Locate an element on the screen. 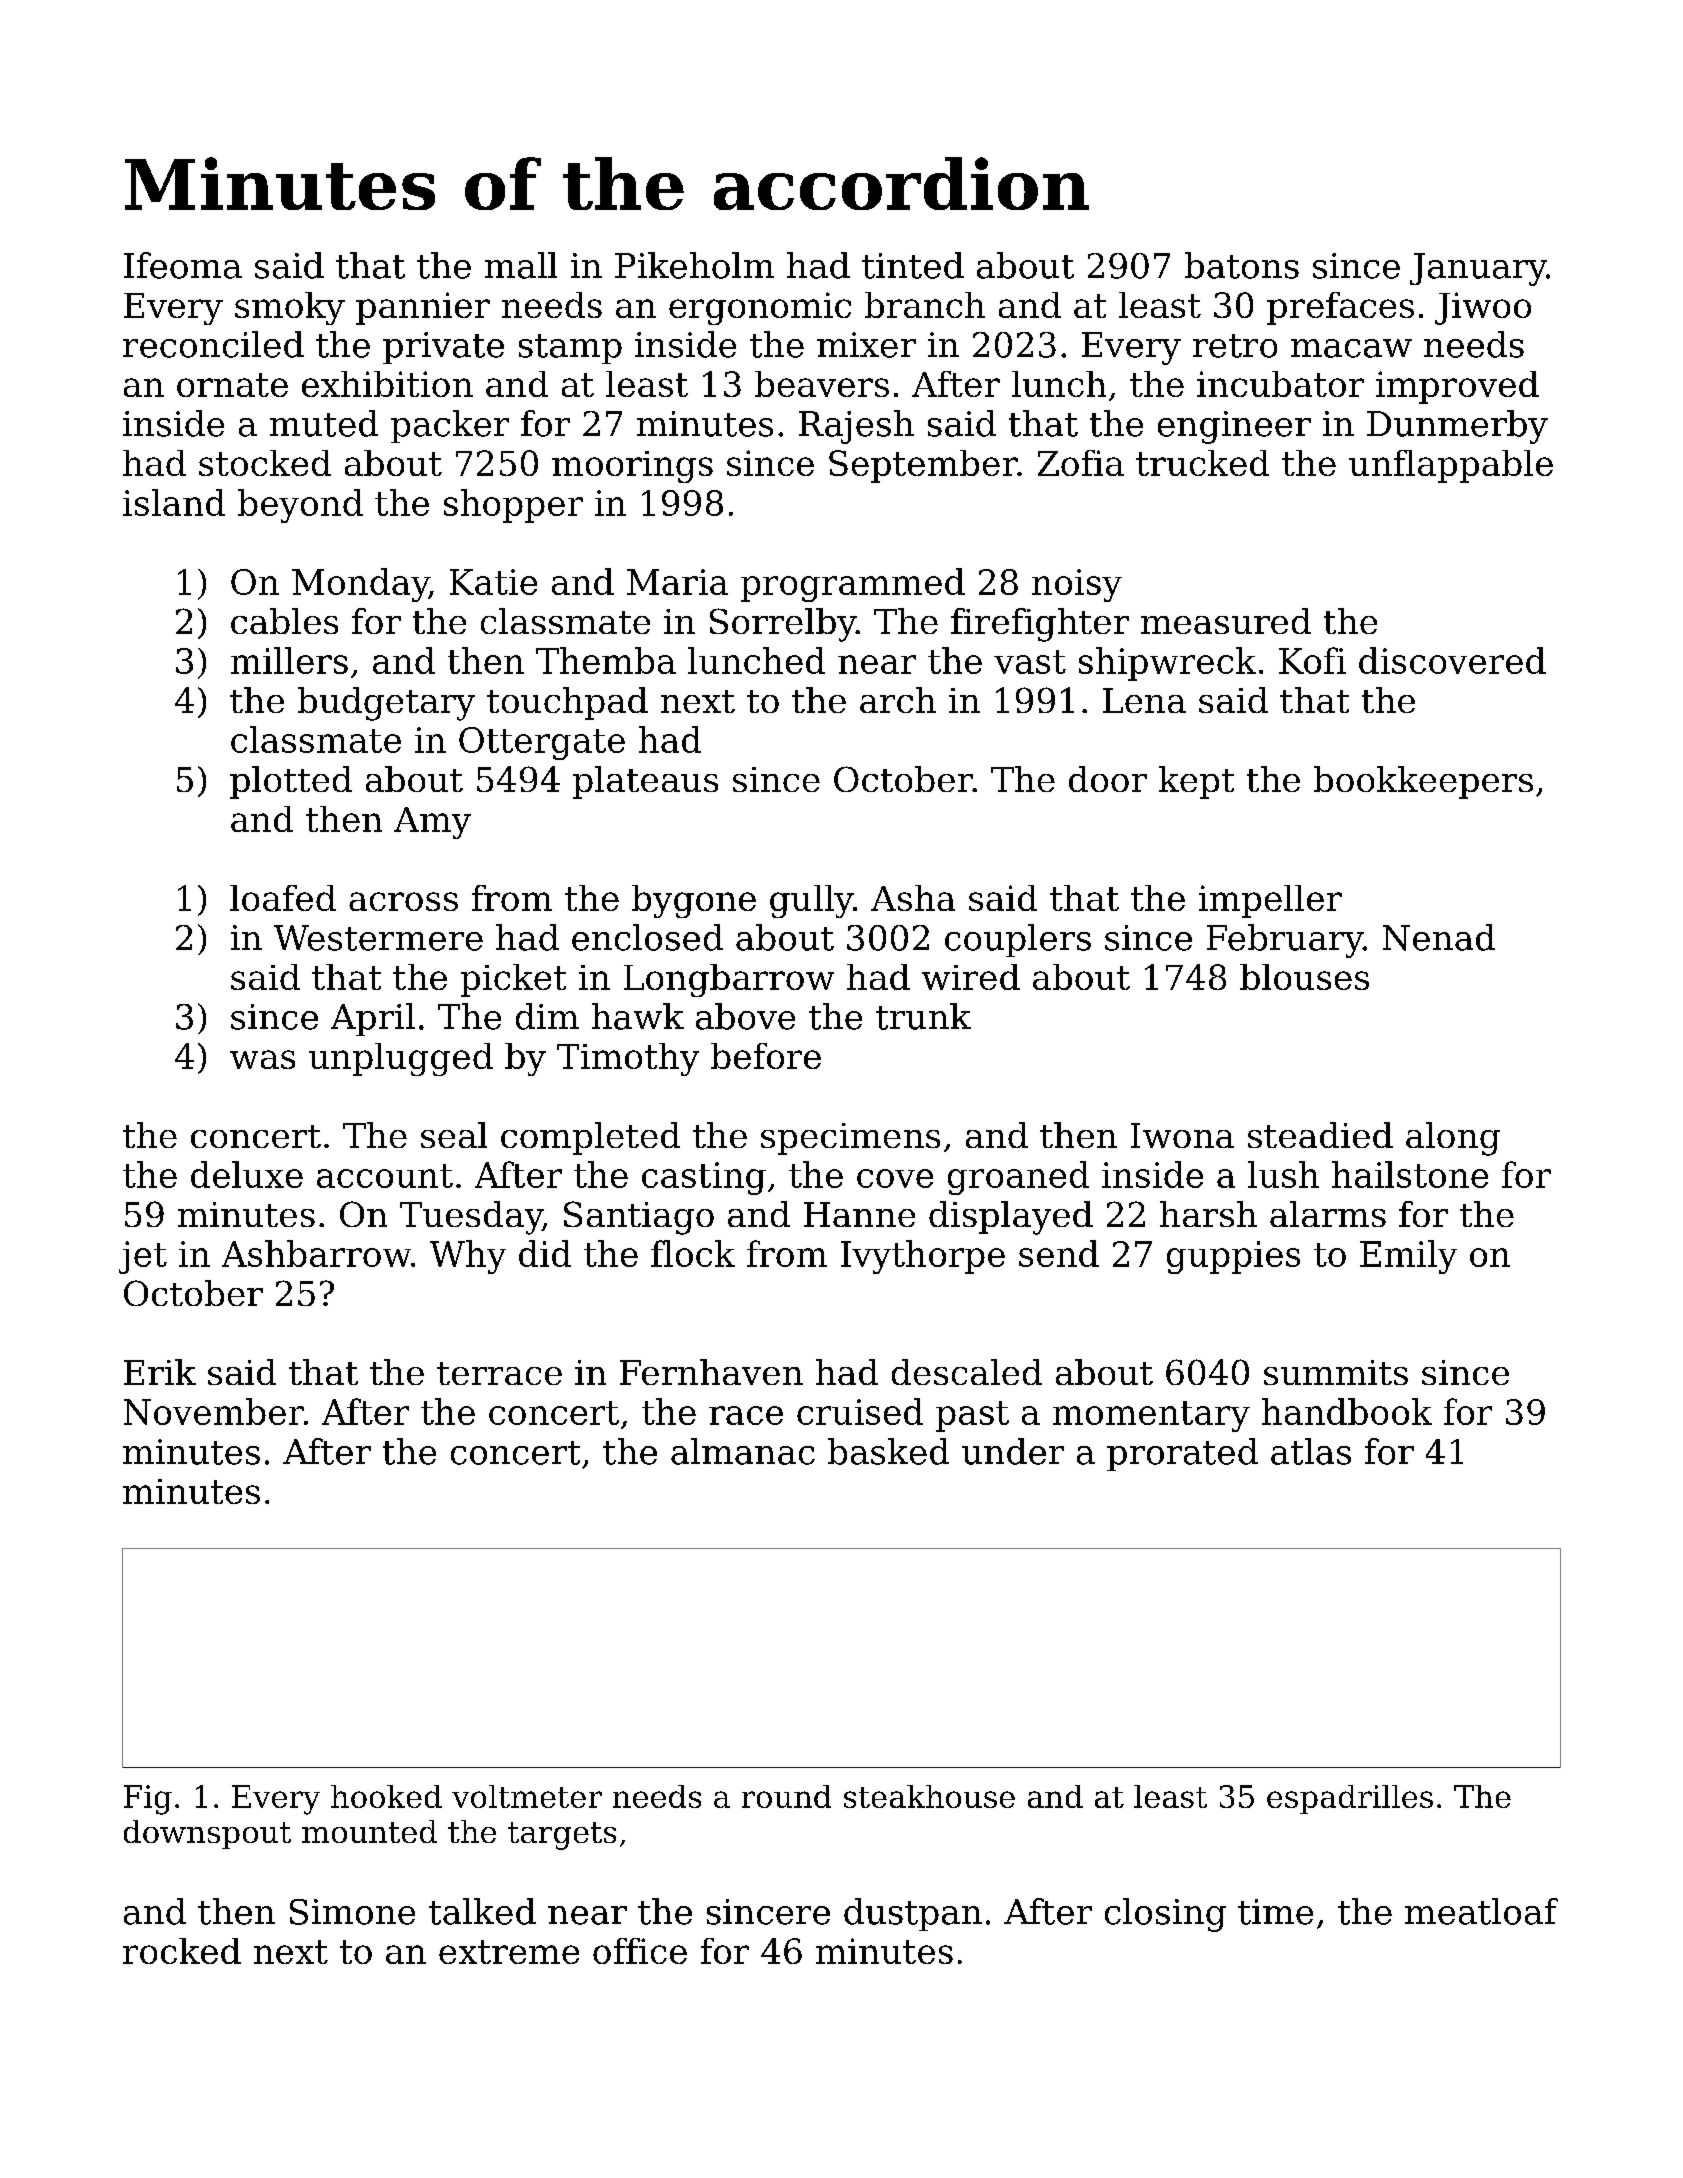 The image size is (1683, 2178). Why is located at coordinates (468, 1257).
